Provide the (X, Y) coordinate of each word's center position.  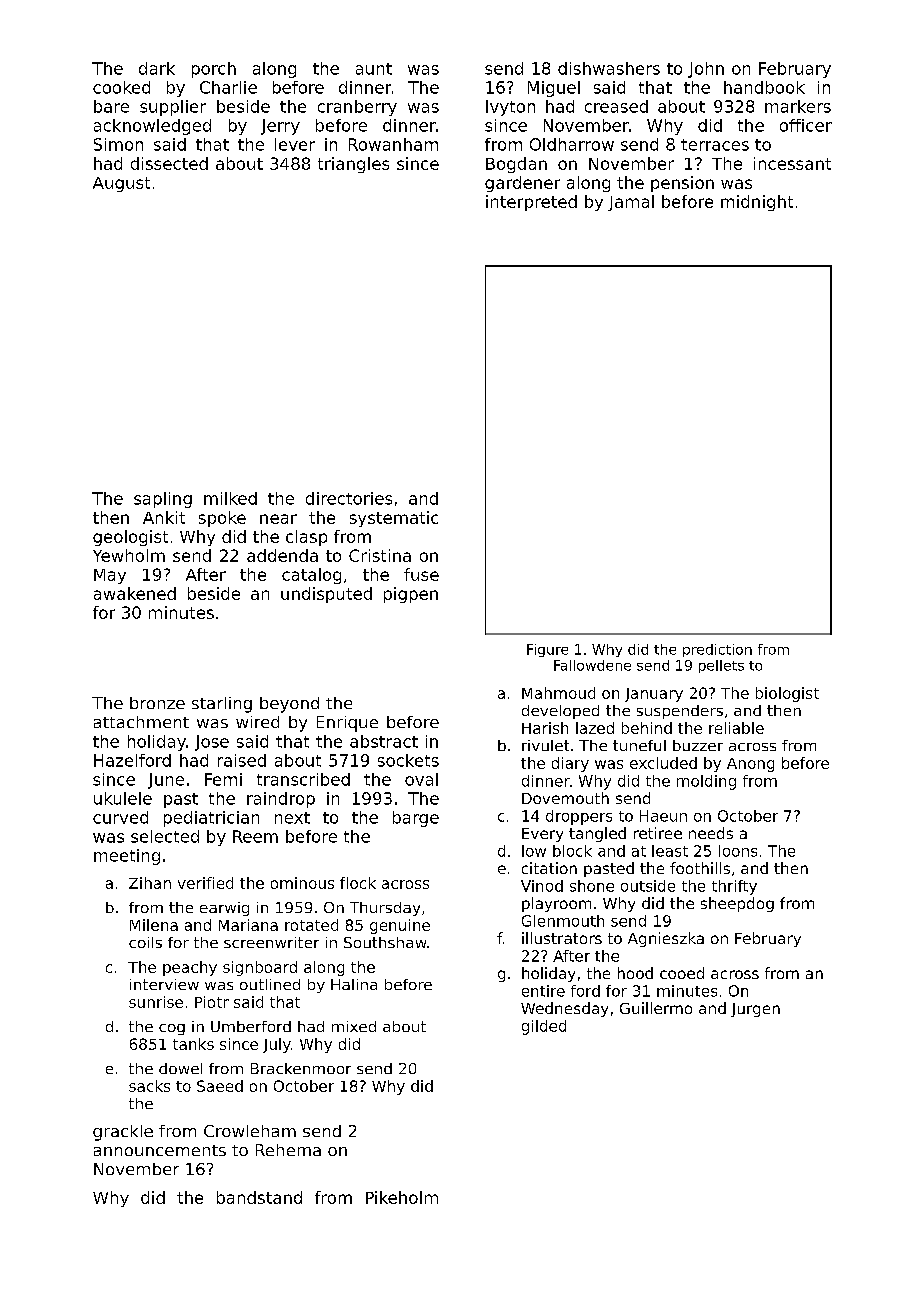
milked (230, 498)
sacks (149, 1086)
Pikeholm (402, 1197)
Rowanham (393, 144)
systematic (394, 519)
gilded (544, 1027)
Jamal (631, 203)
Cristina (380, 555)
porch (214, 70)
